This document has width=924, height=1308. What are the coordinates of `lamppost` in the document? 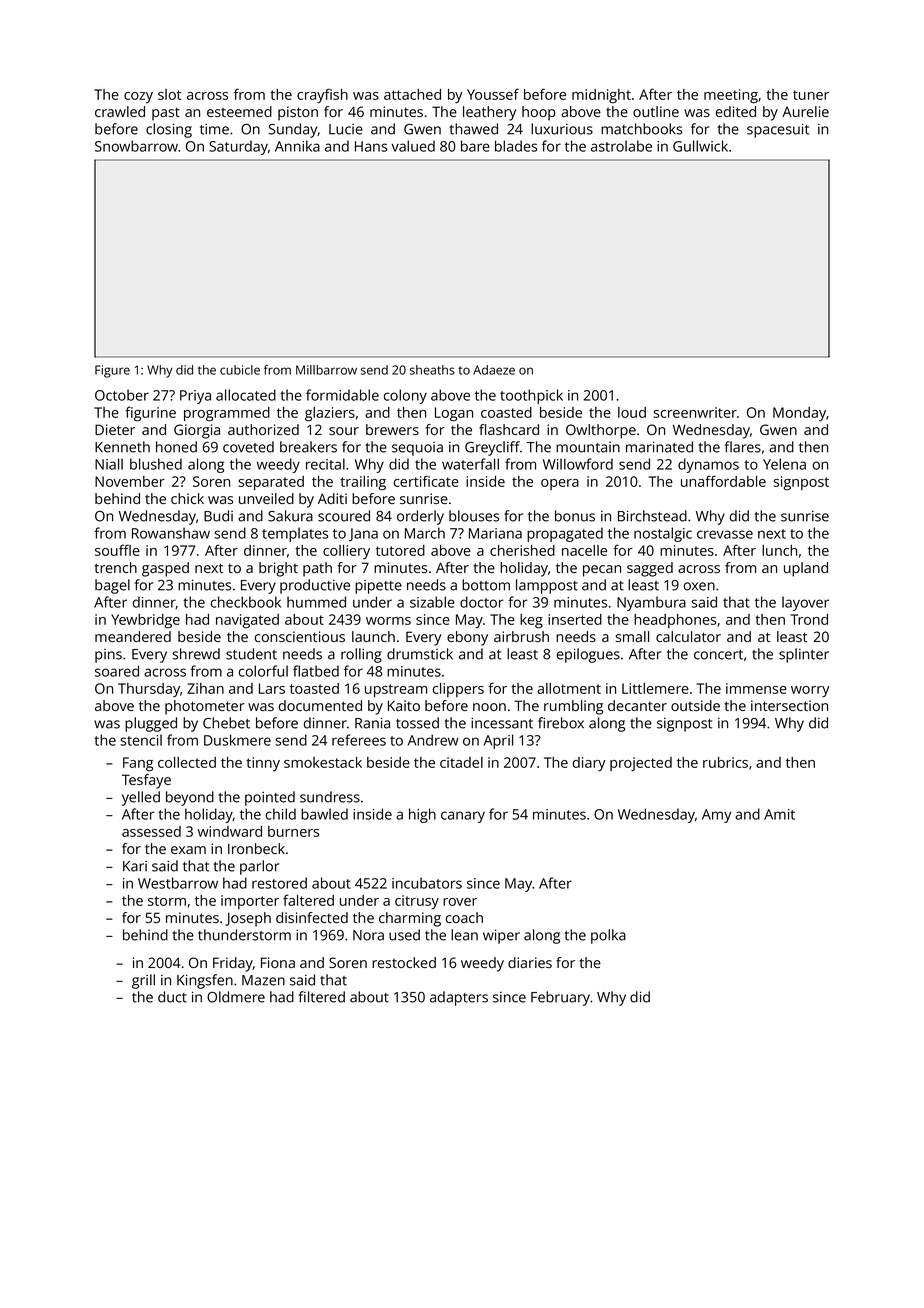 It's located at (547, 586).
